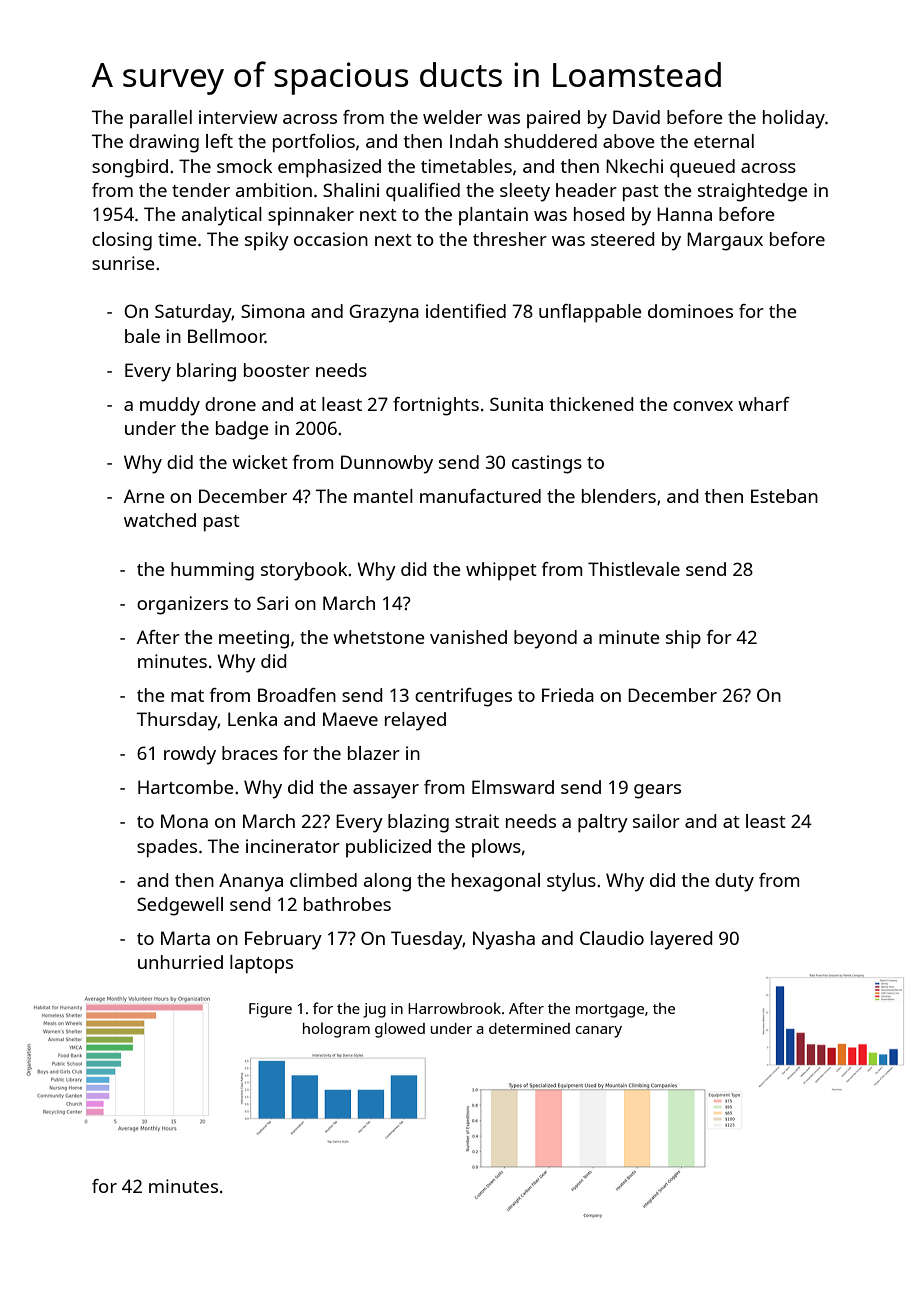  What do you see at coordinates (474, 141) in the screenshot?
I see `Indah` at bounding box center [474, 141].
